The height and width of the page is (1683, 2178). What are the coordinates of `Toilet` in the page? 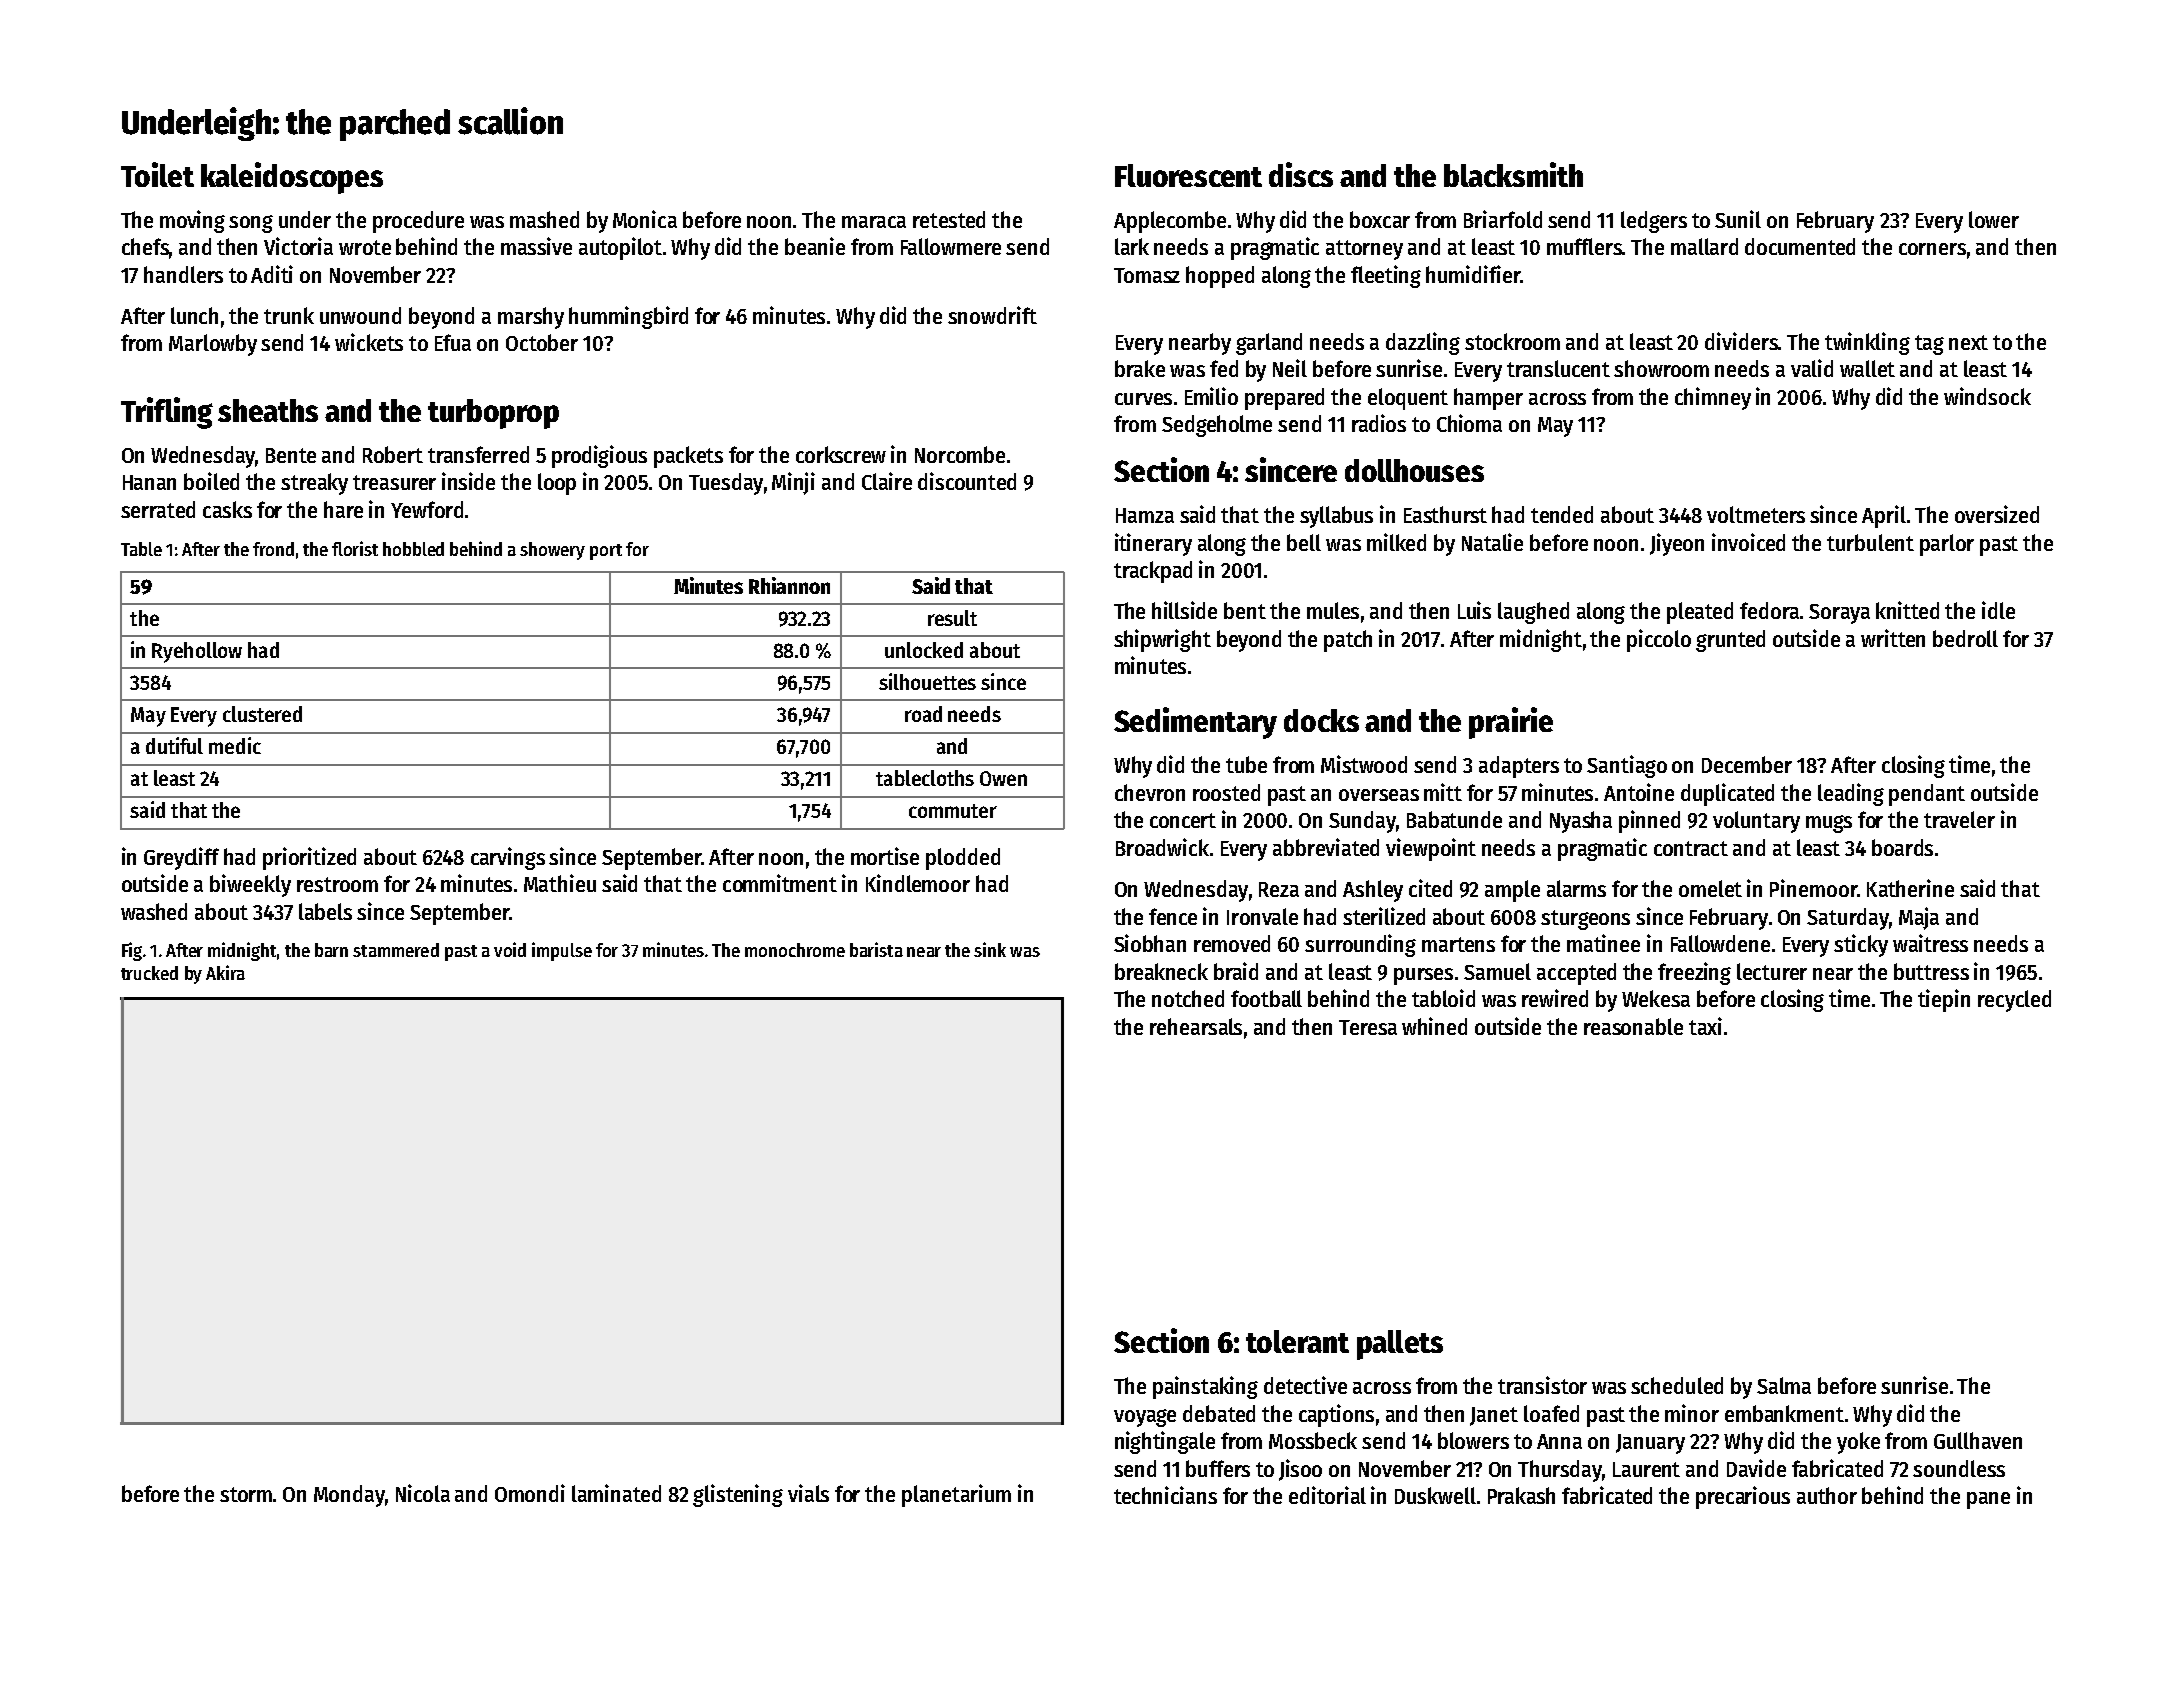 It's located at (157, 174).
